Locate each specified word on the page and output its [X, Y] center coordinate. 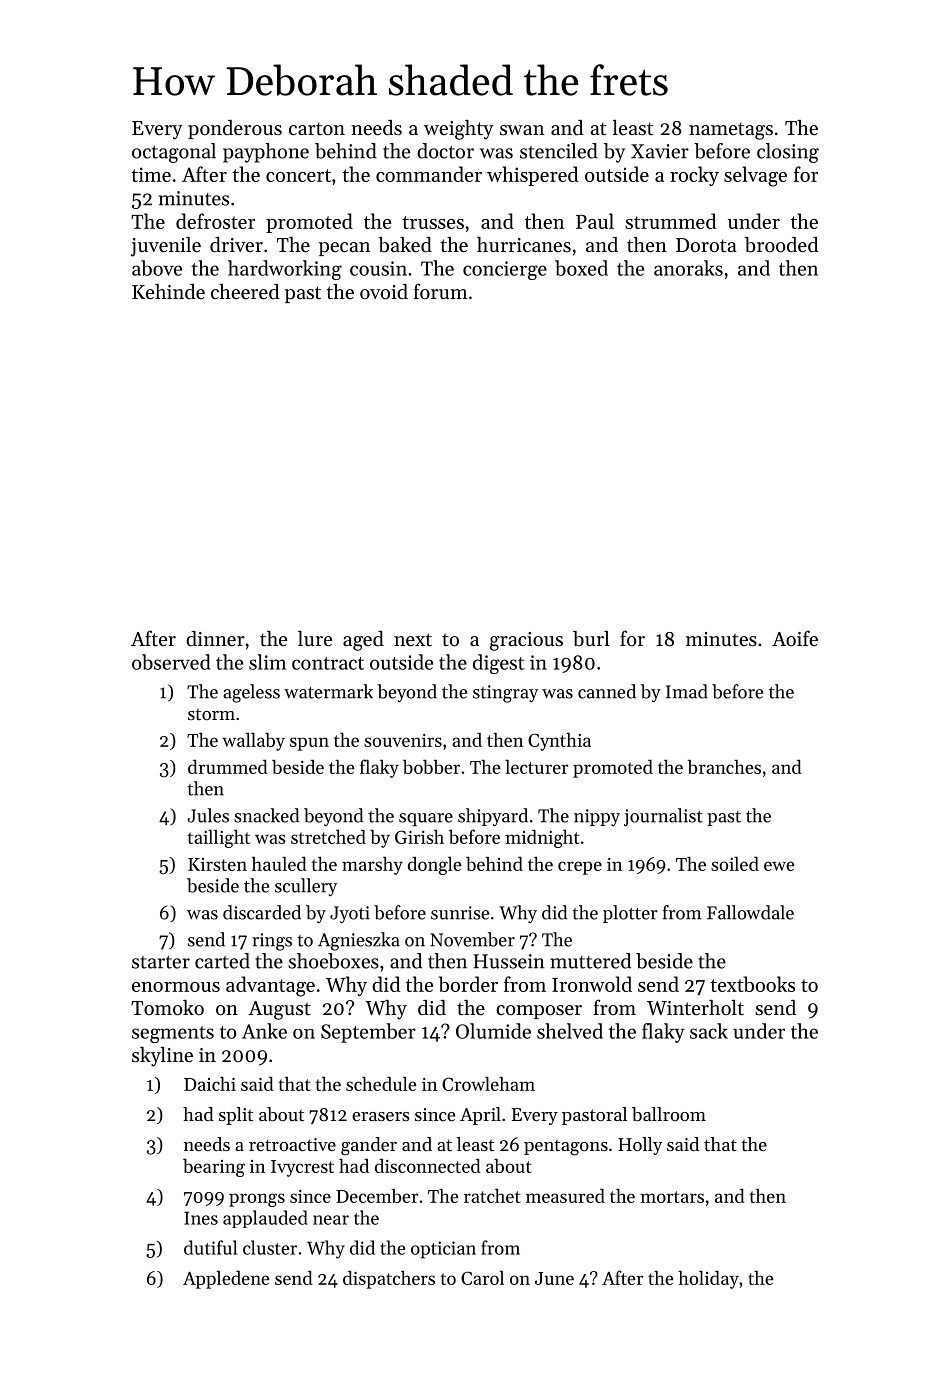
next [413, 640]
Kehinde [168, 292]
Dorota [706, 245]
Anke [264, 1031]
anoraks [688, 268]
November [472, 939]
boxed [581, 268]
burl [591, 639]
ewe [779, 866]
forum [441, 291]
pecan [344, 249]
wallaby [253, 741]
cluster [270, 1247]
